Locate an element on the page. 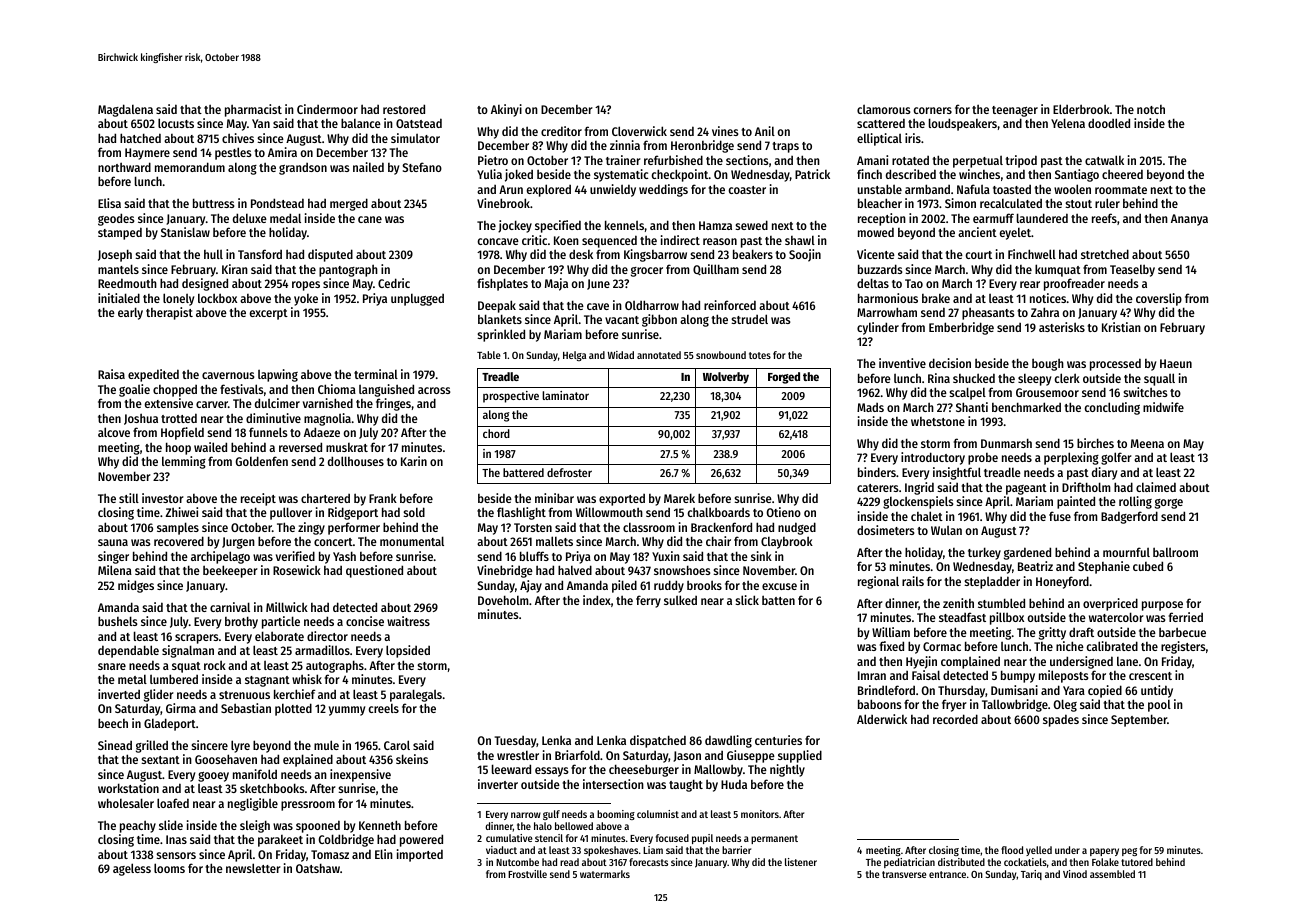 This page has width=1308, height=924. ageless is located at coordinates (132, 869).
